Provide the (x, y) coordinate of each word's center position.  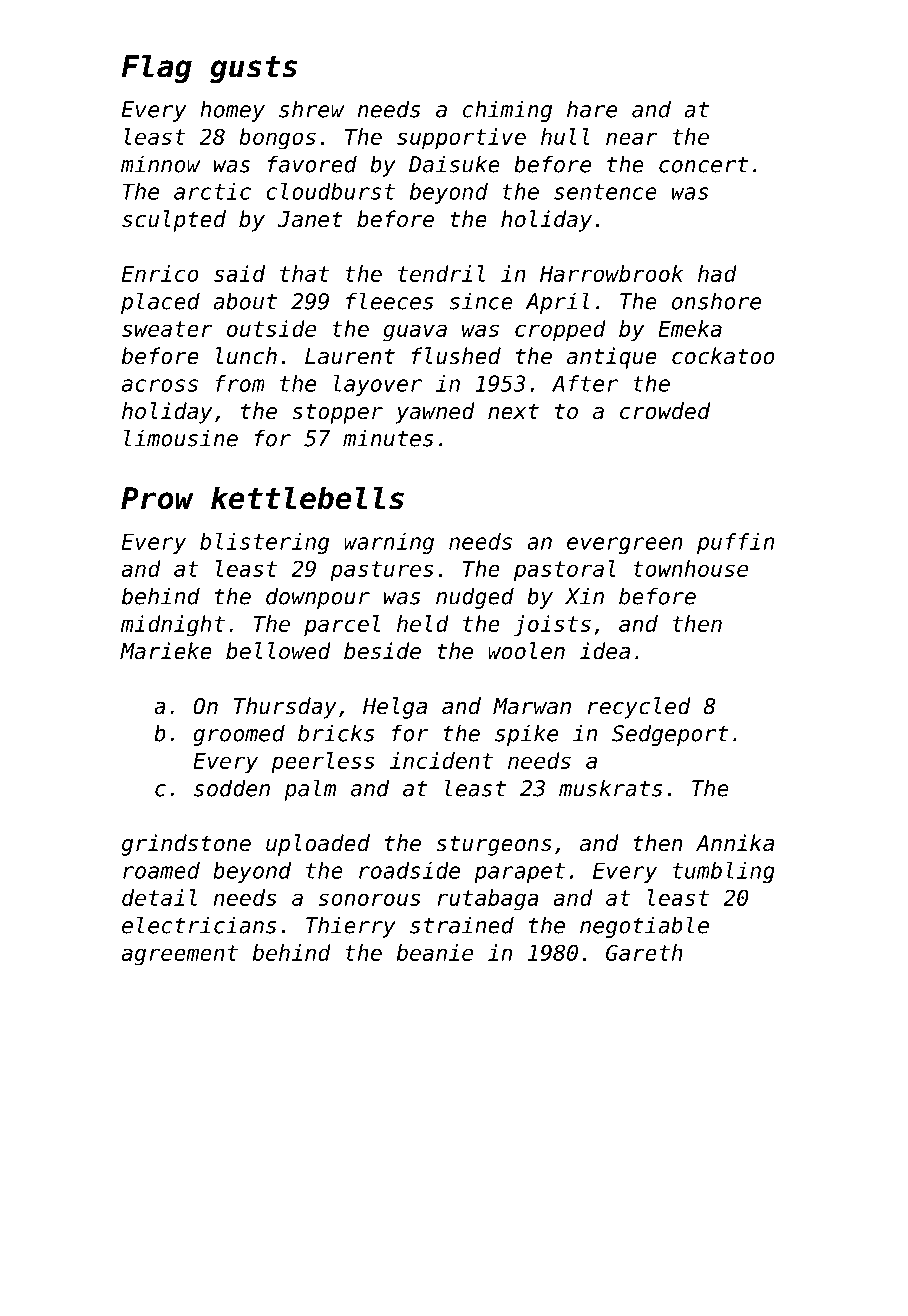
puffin (735, 543)
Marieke (166, 651)
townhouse (690, 568)
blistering (264, 543)
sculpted (174, 221)
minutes (388, 438)
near (632, 138)
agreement (180, 955)
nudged (475, 598)
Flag (157, 68)
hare (592, 109)
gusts (253, 69)
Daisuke (454, 164)
